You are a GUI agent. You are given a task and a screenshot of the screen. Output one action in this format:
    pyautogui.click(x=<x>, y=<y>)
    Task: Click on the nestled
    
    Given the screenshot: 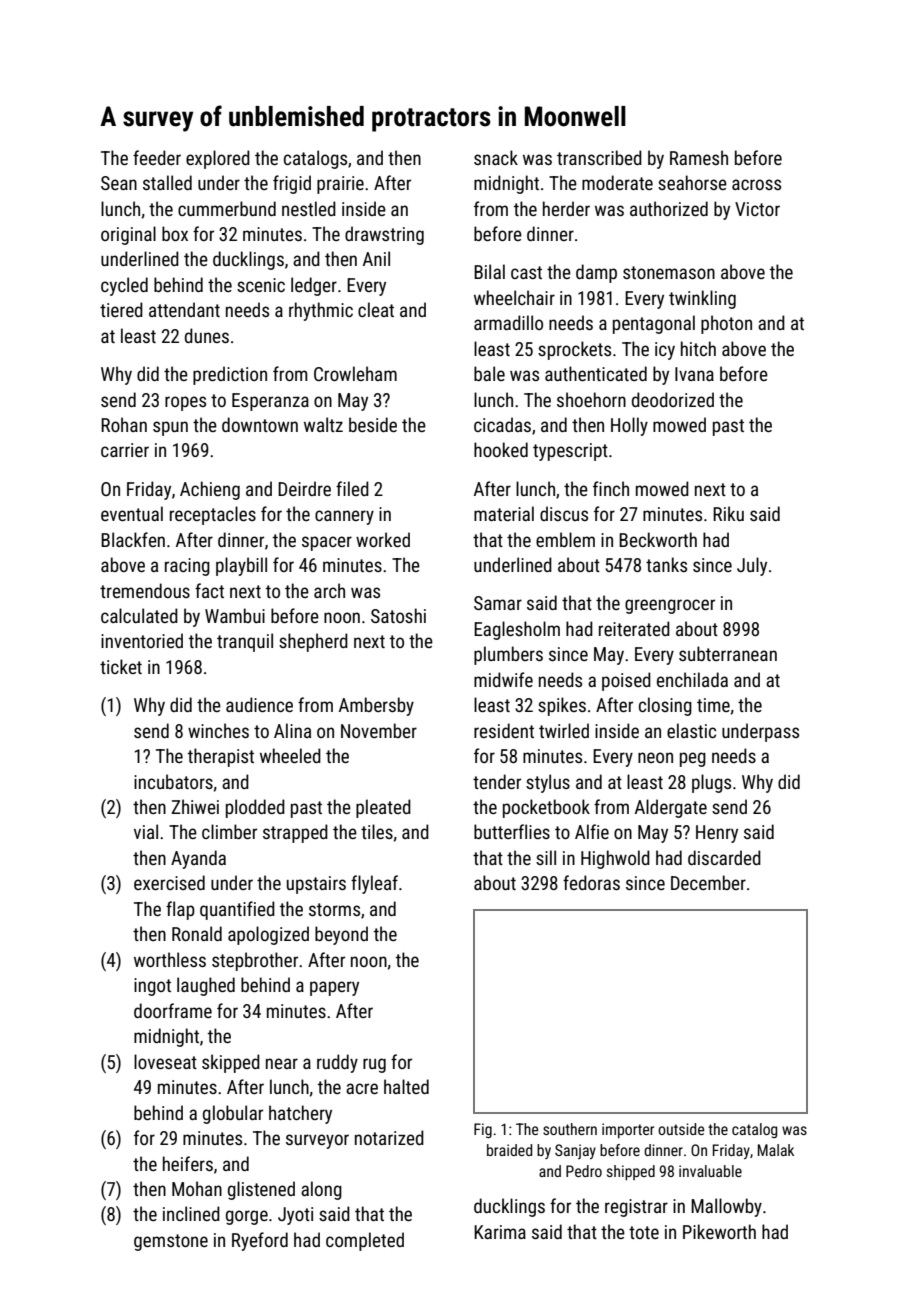 What is the action you would take?
    pyautogui.click(x=309, y=208)
